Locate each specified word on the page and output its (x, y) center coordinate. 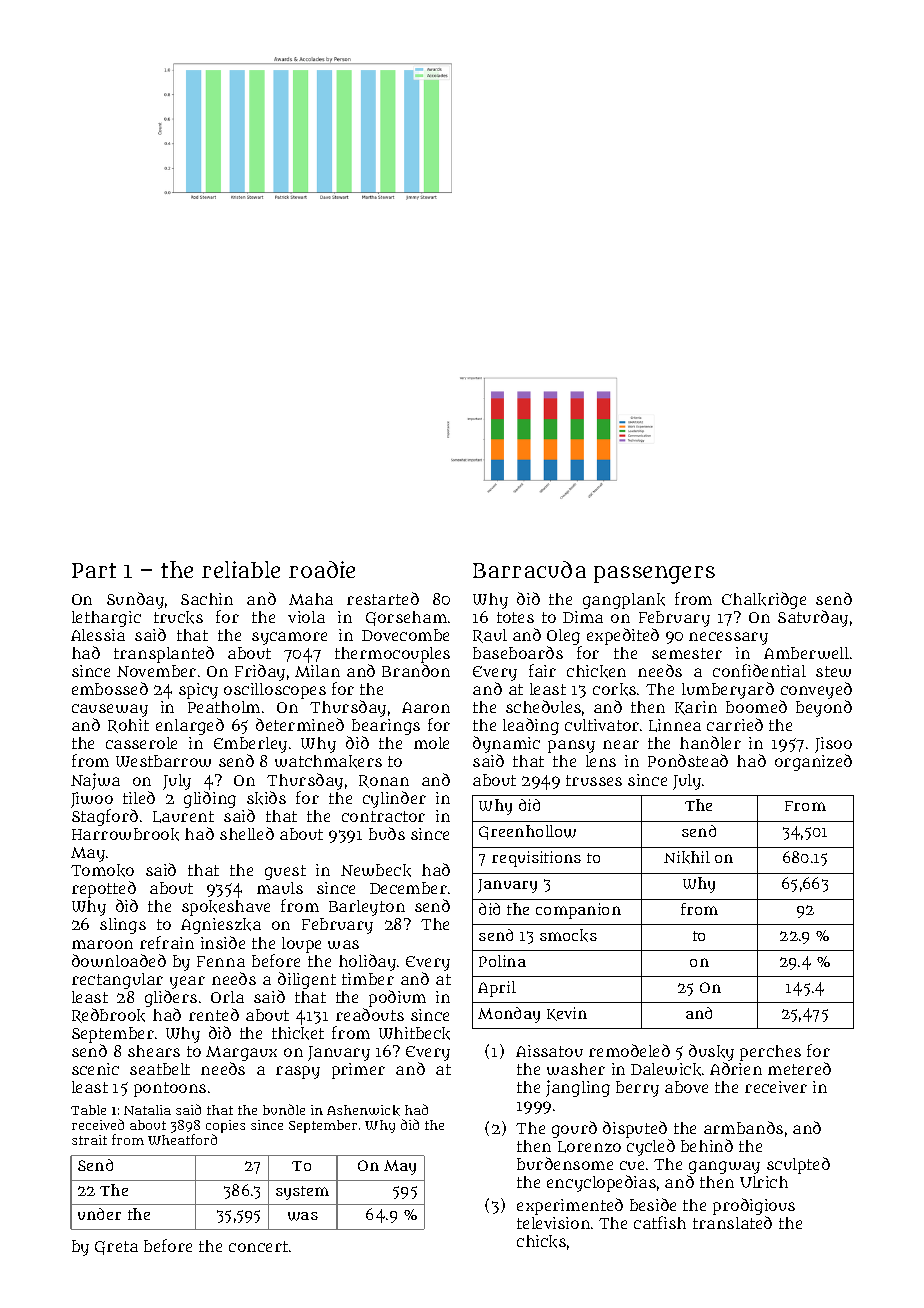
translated (732, 1222)
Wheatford (182, 1139)
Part (94, 570)
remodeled (629, 1050)
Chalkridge (764, 600)
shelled (247, 833)
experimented (570, 1206)
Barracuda (529, 569)
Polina (502, 961)
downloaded (119, 960)
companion (578, 911)
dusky (711, 1052)
